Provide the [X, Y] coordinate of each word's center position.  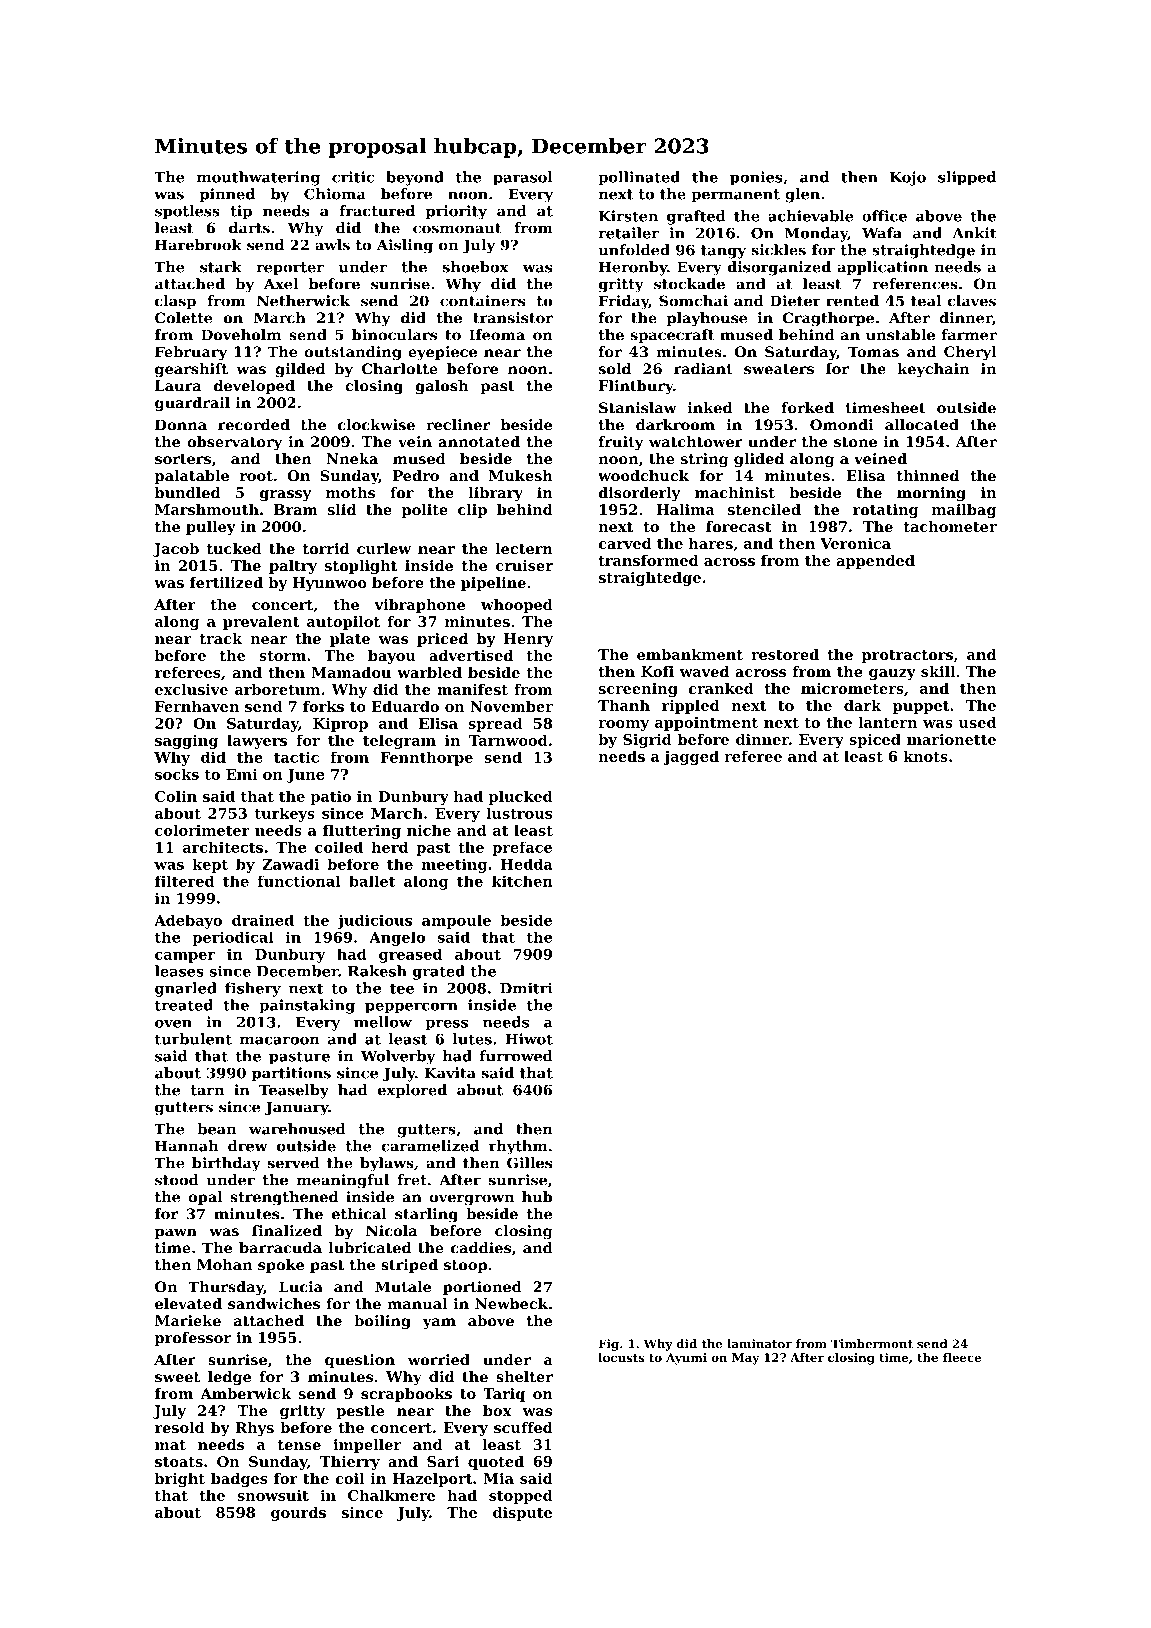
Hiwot [529, 1039]
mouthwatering [258, 178]
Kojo [908, 178]
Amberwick [245, 1393]
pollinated [639, 178]
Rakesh [377, 971]
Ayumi [686, 1359]
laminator [759, 1344]
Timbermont [872, 1344]
